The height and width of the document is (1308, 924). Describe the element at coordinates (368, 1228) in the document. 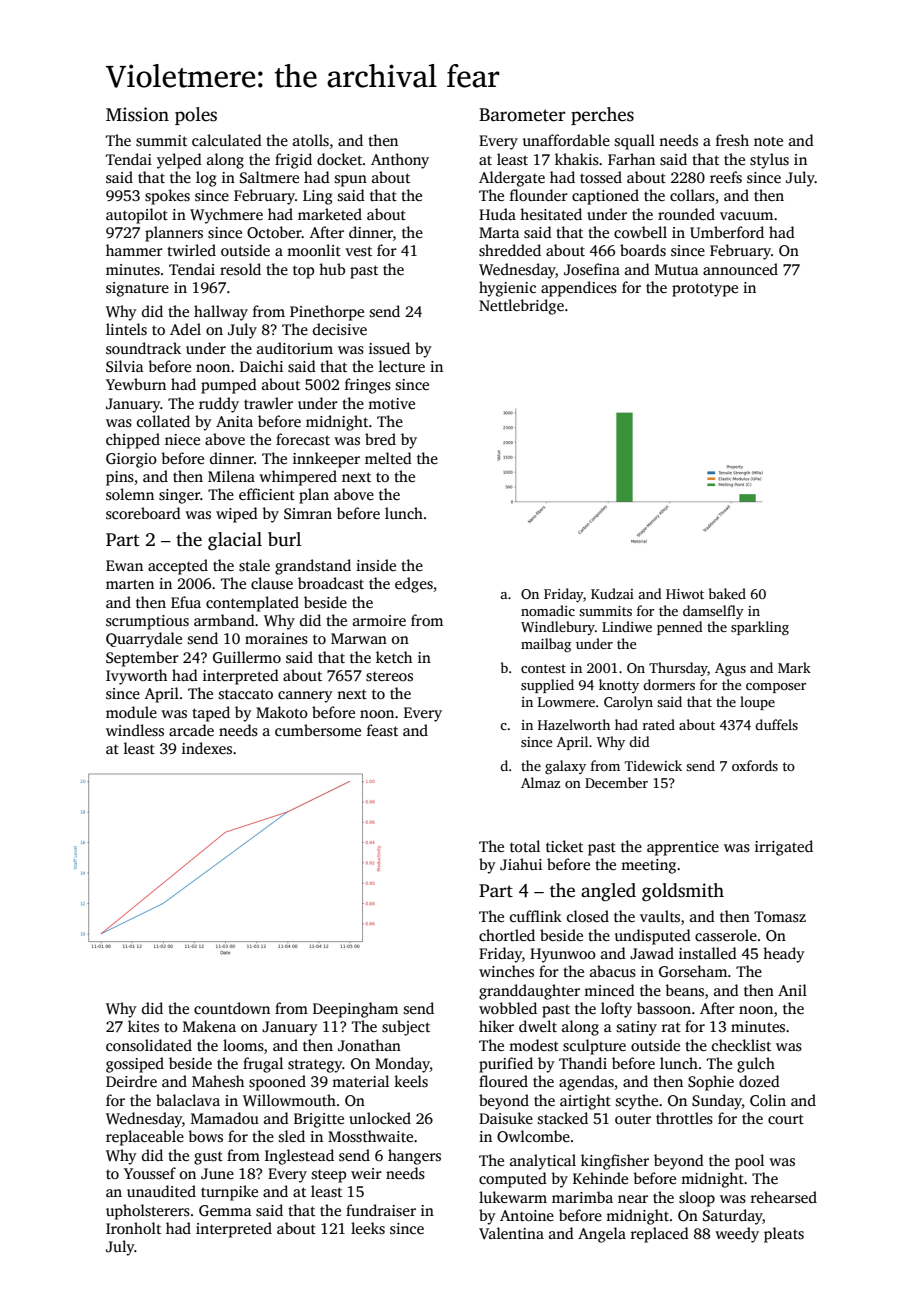

I see `leeks` at that location.
